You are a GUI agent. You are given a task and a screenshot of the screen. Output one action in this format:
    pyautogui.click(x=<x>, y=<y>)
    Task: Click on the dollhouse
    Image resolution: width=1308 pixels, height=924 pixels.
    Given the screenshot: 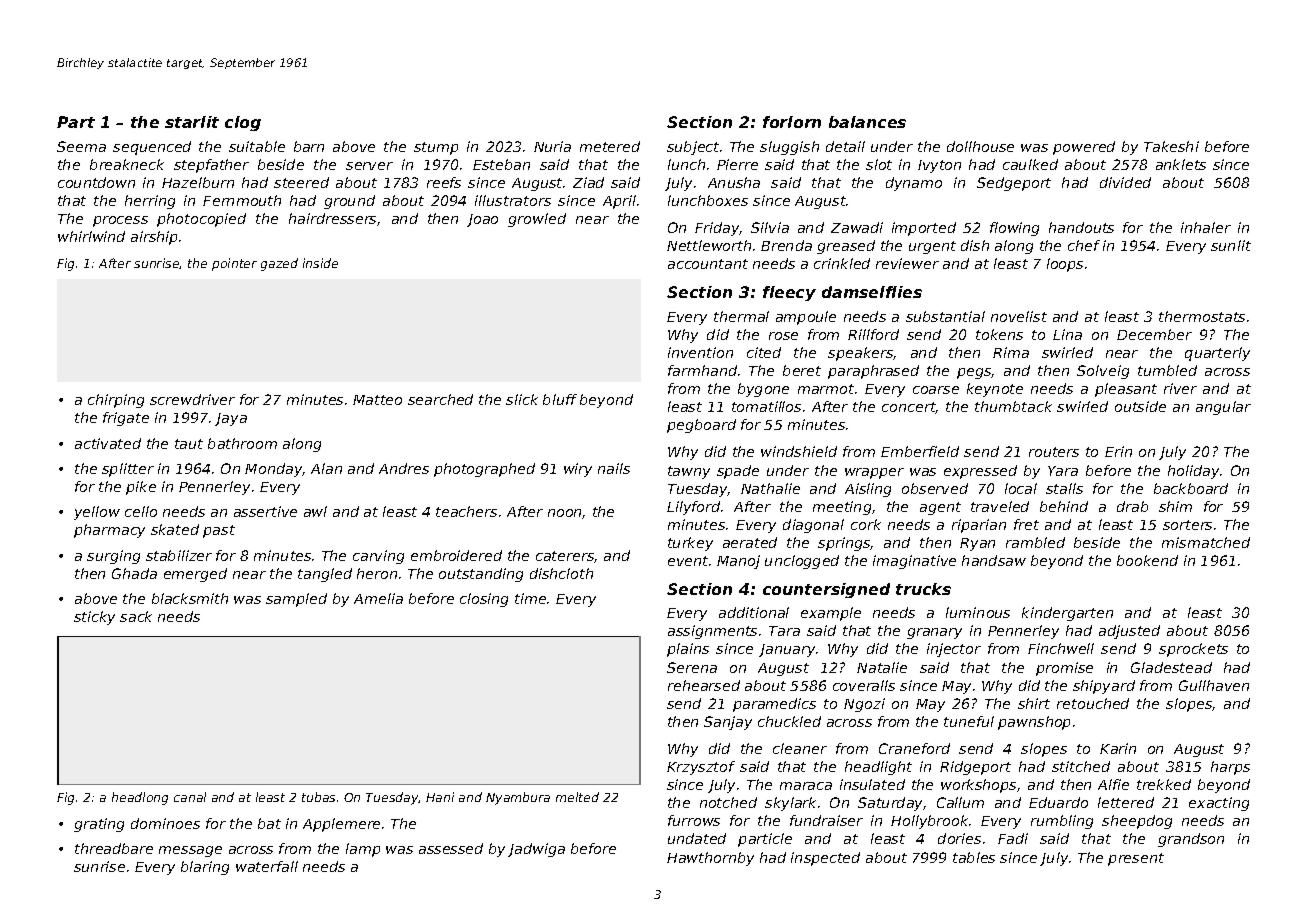 What is the action you would take?
    pyautogui.click(x=980, y=146)
